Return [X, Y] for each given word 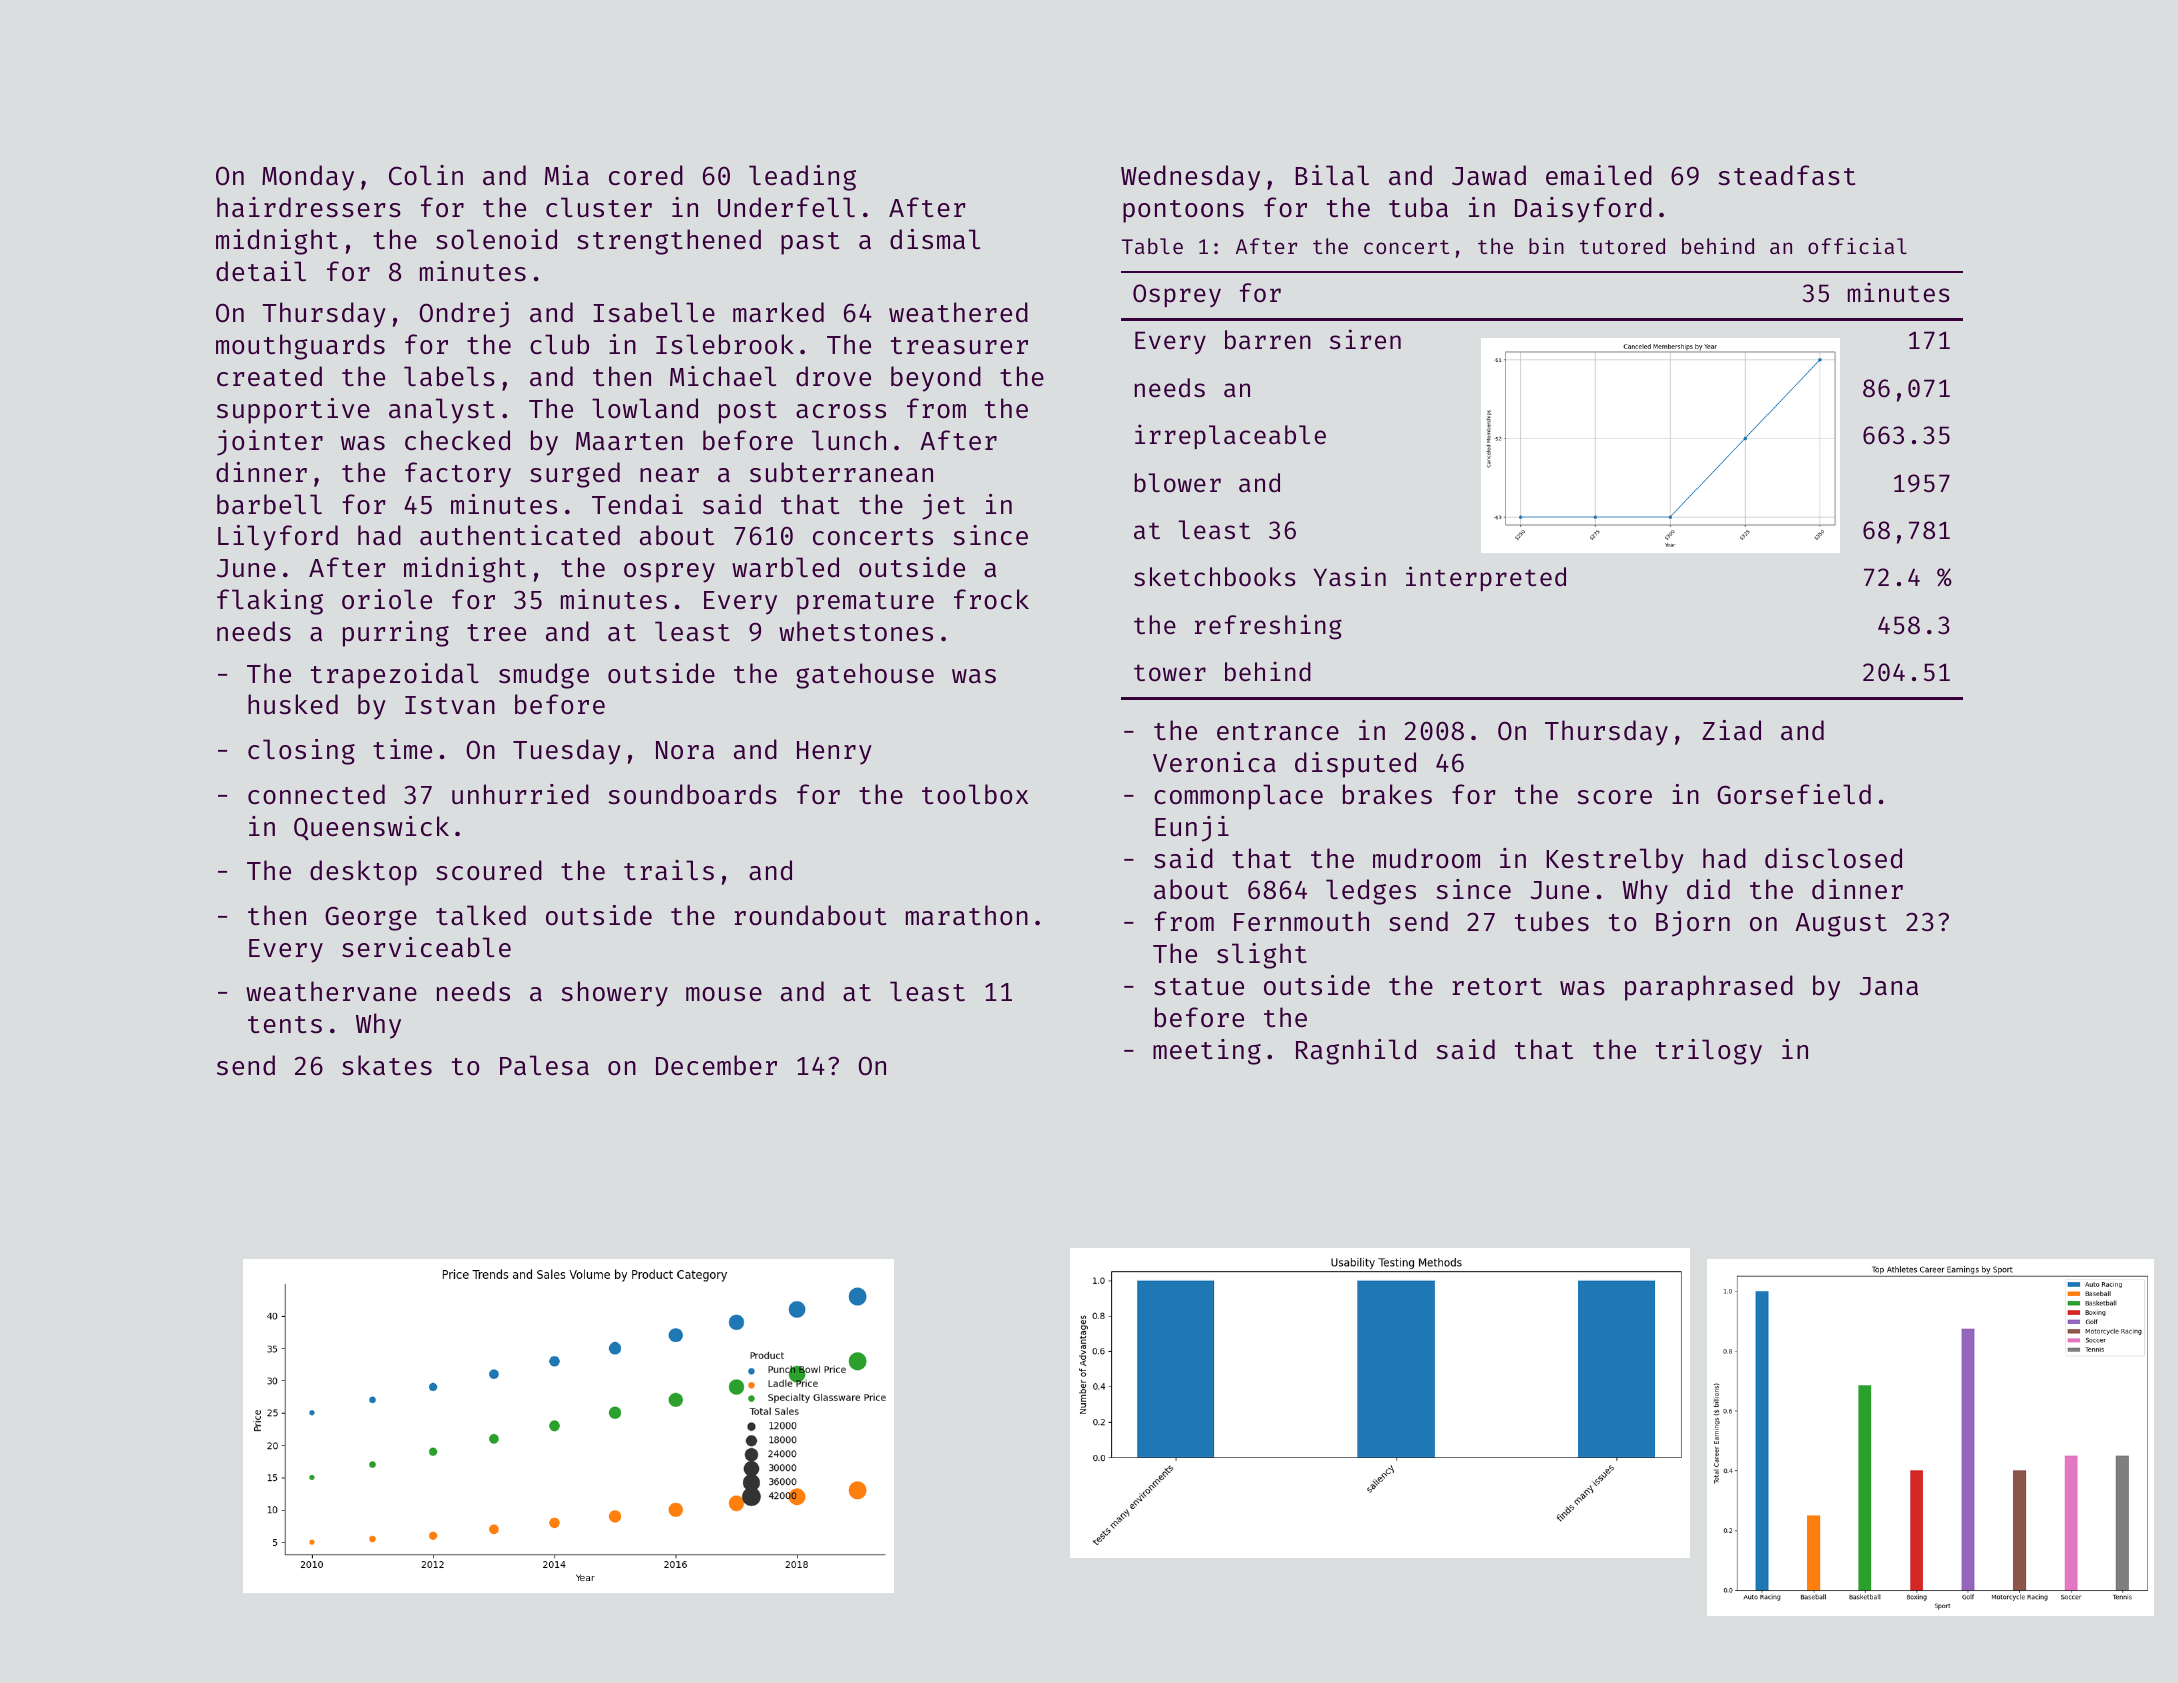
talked [481, 915]
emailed [1599, 175]
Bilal [1332, 175]
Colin [426, 175]
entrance [1278, 732]
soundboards [692, 794]
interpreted [1486, 578]
